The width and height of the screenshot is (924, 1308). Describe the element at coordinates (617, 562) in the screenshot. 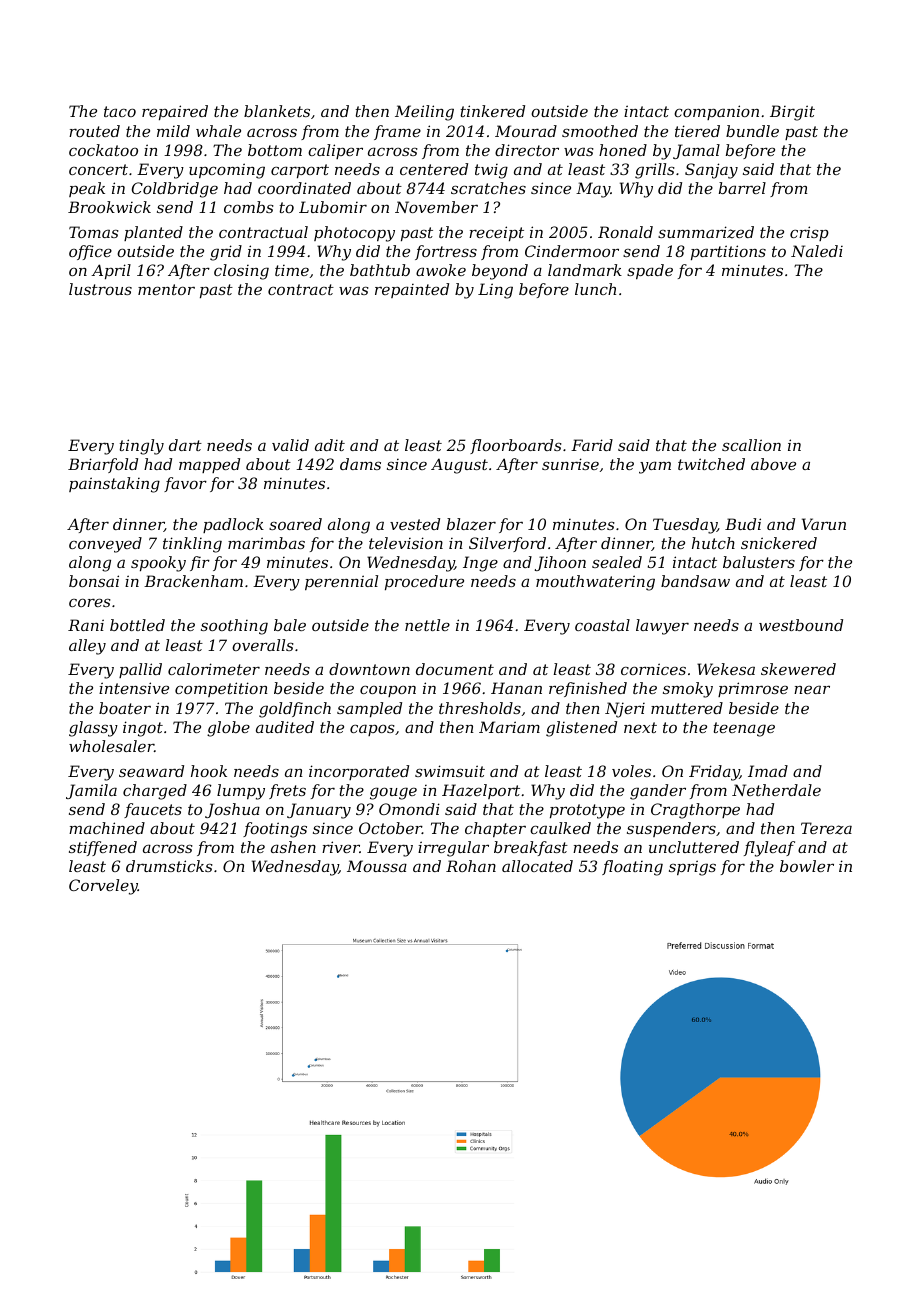

I see `sealed` at that location.
